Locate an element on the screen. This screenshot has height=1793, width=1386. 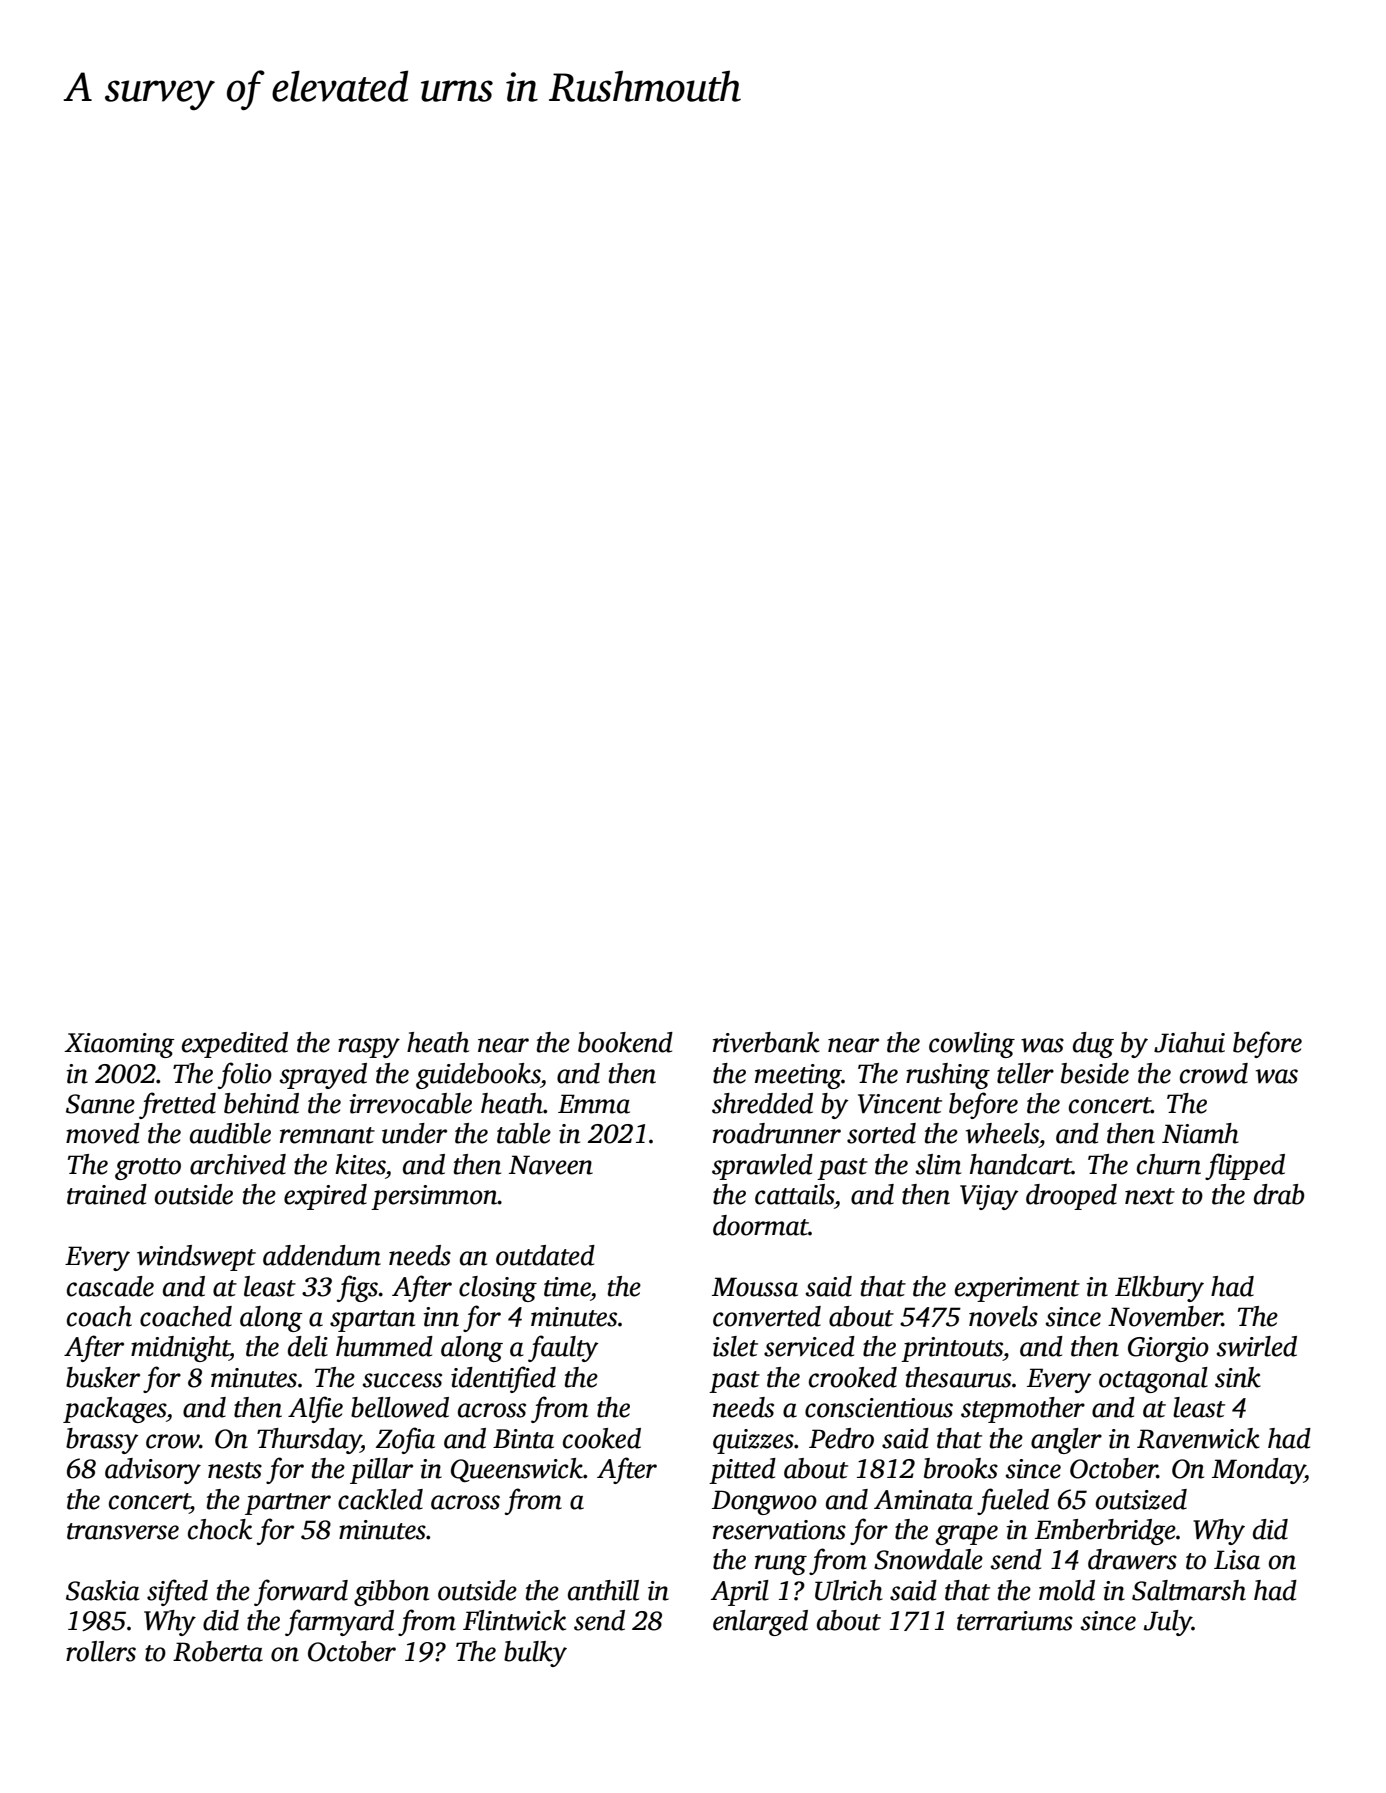
cooked is located at coordinates (602, 1438).
